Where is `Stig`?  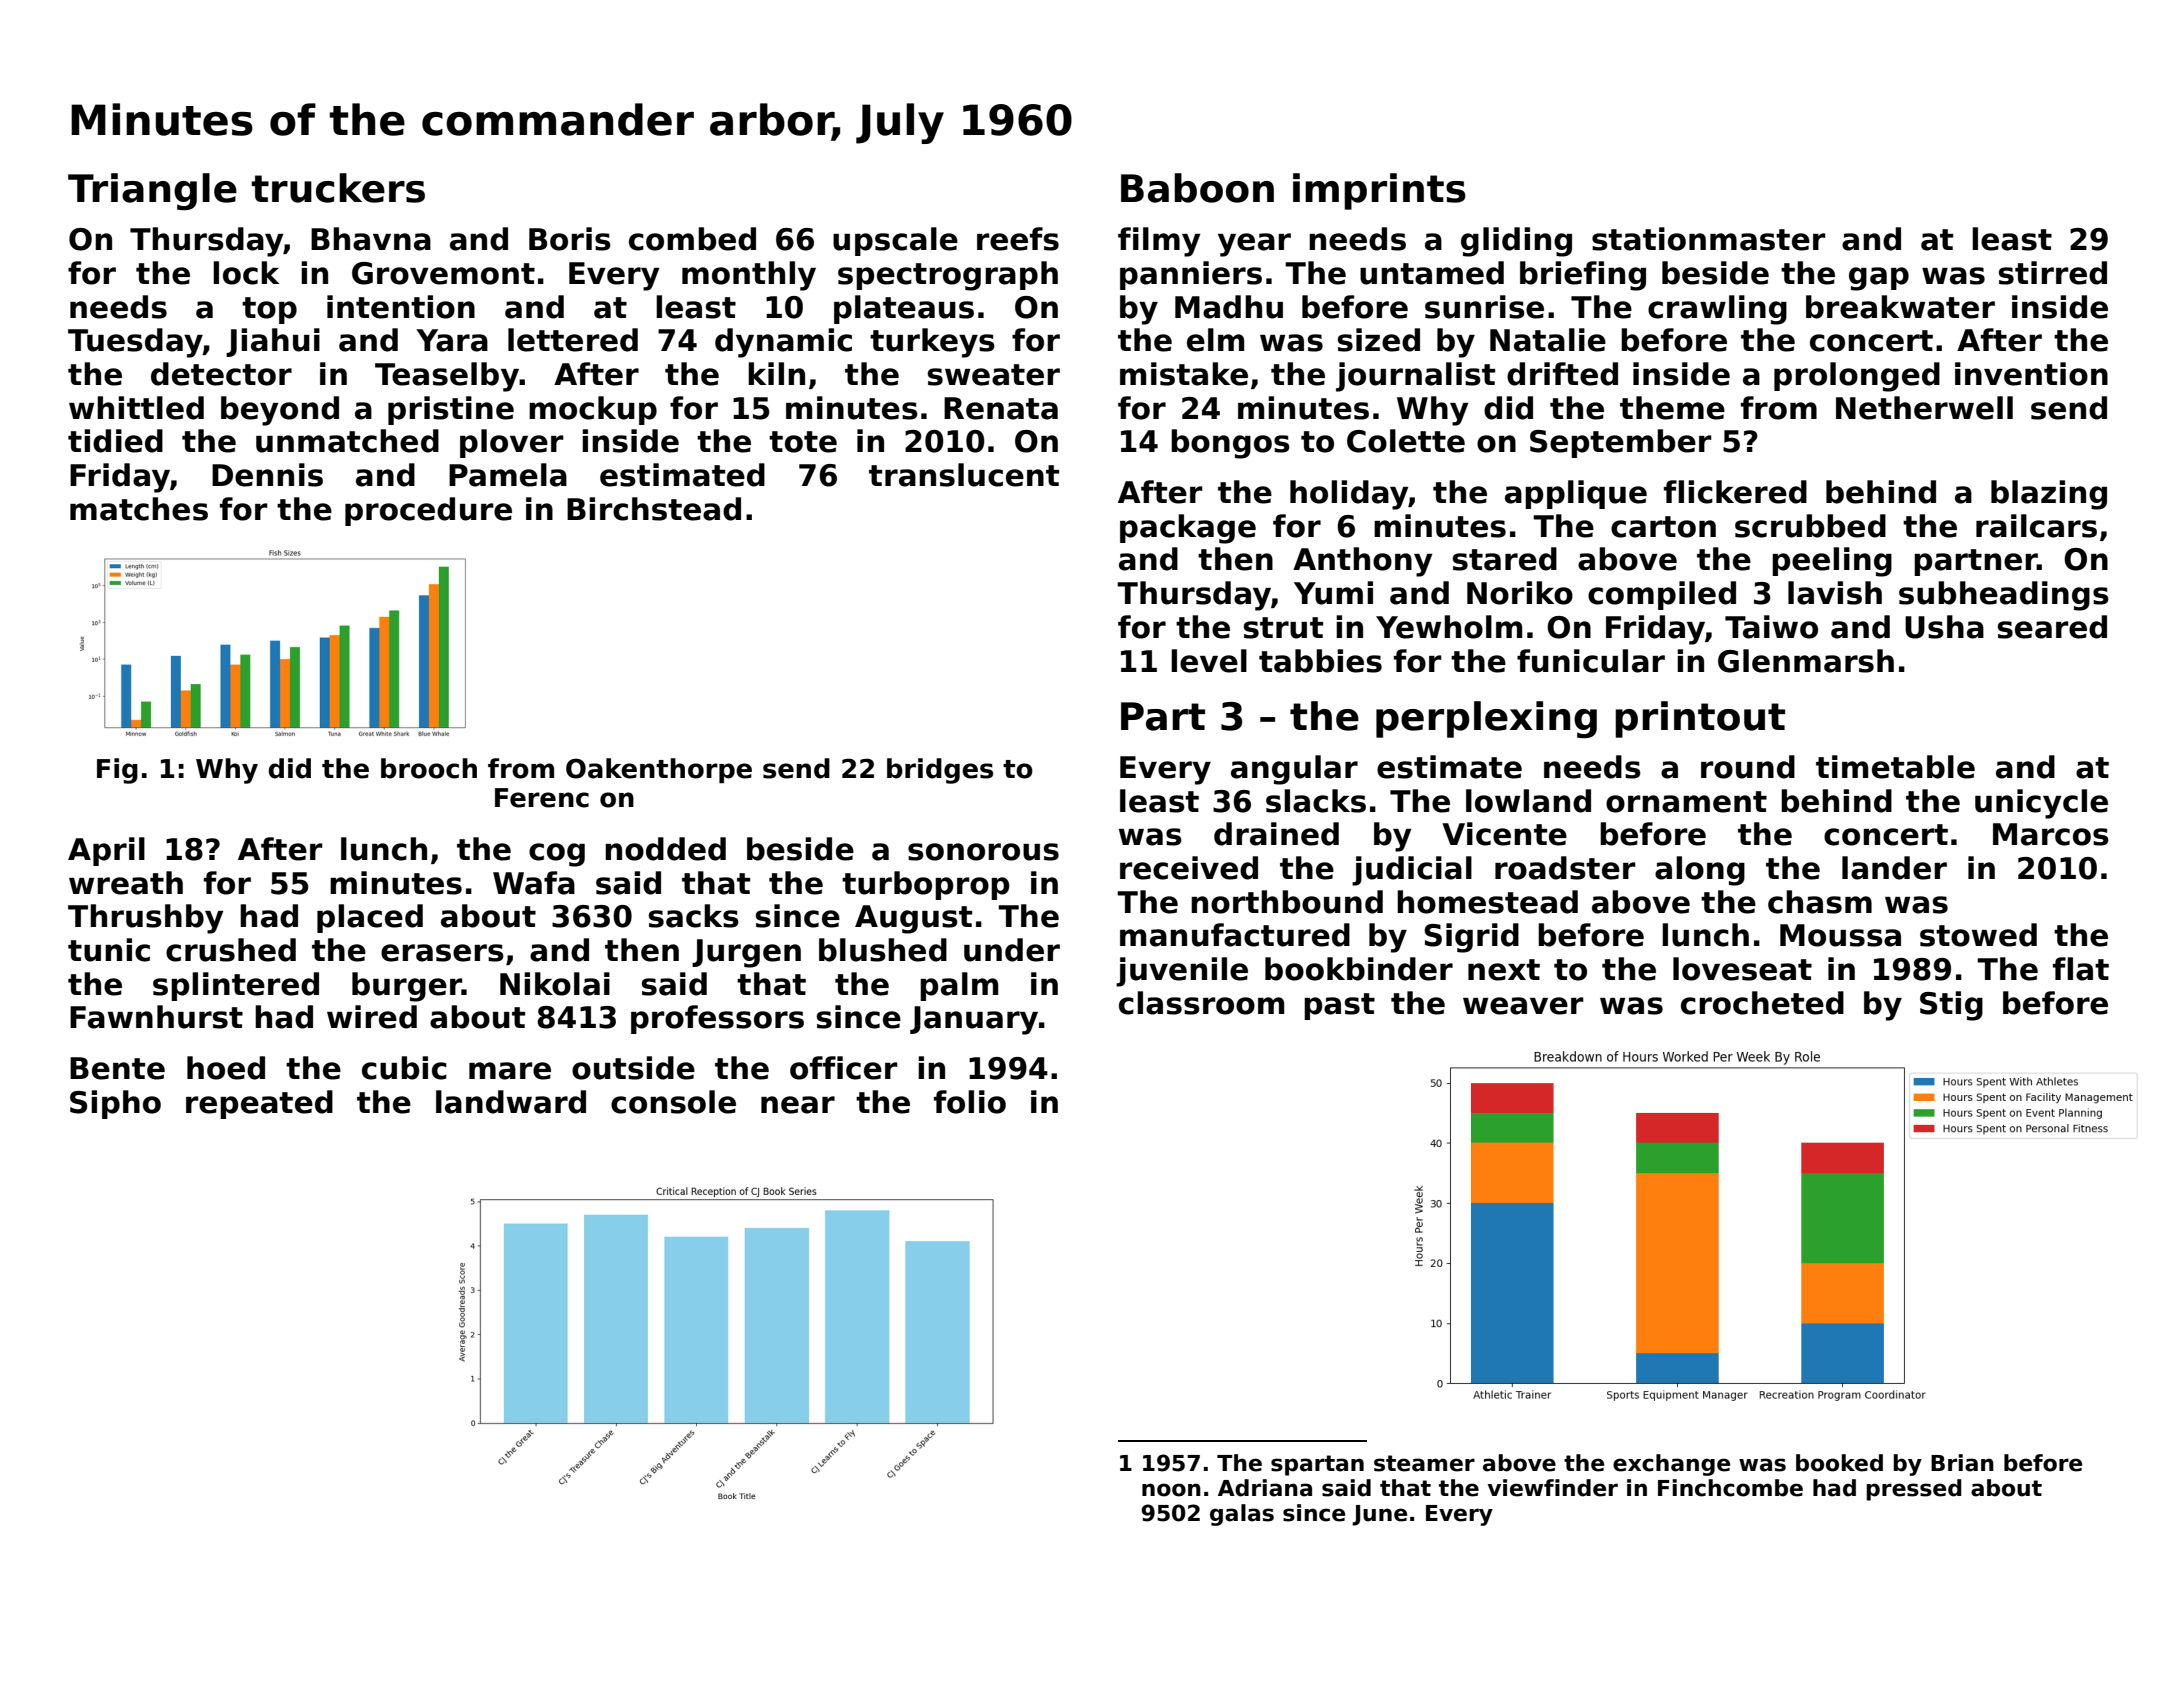 Stig is located at coordinates (1951, 1006).
